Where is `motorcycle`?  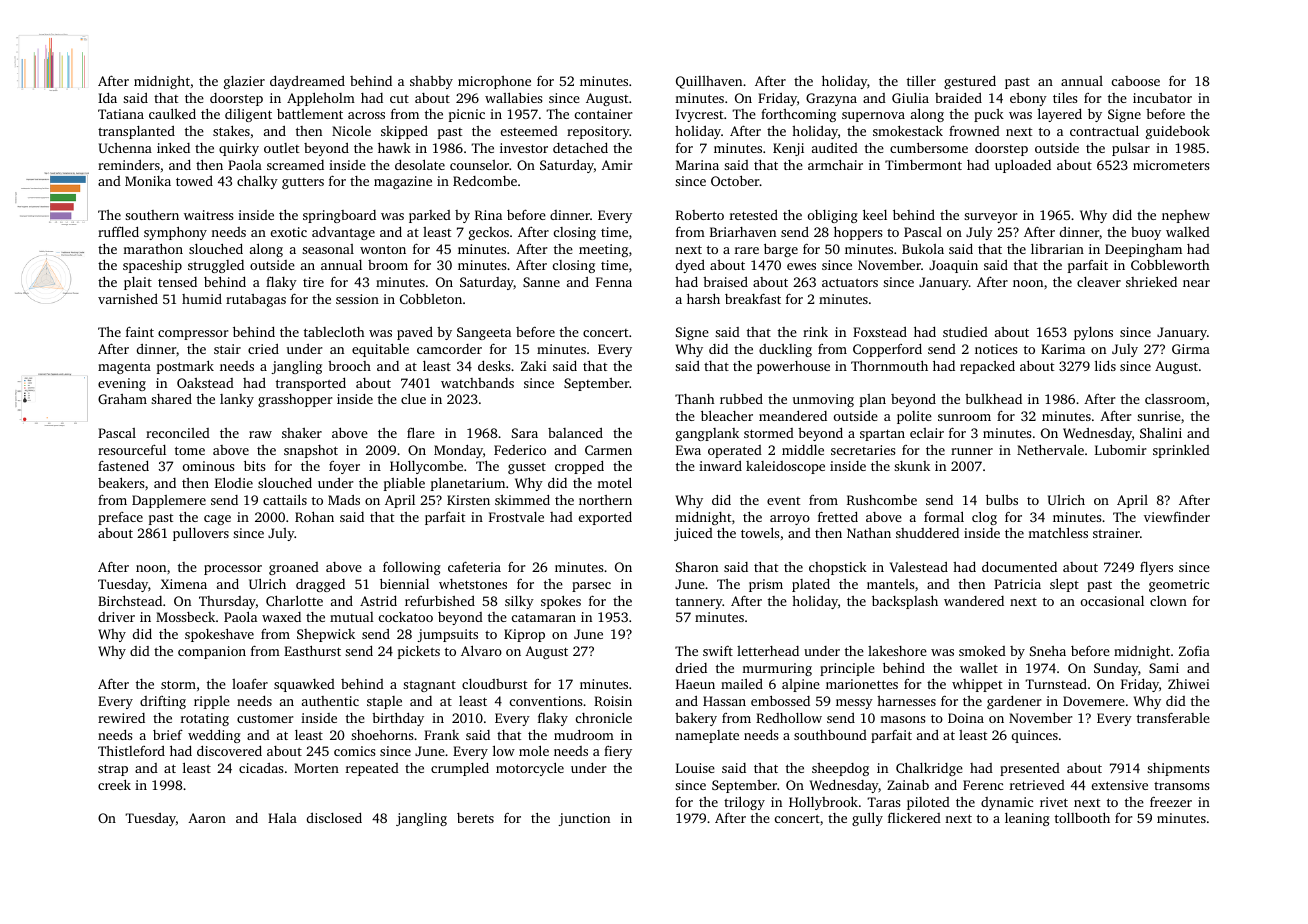 motorcycle is located at coordinates (530, 769).
